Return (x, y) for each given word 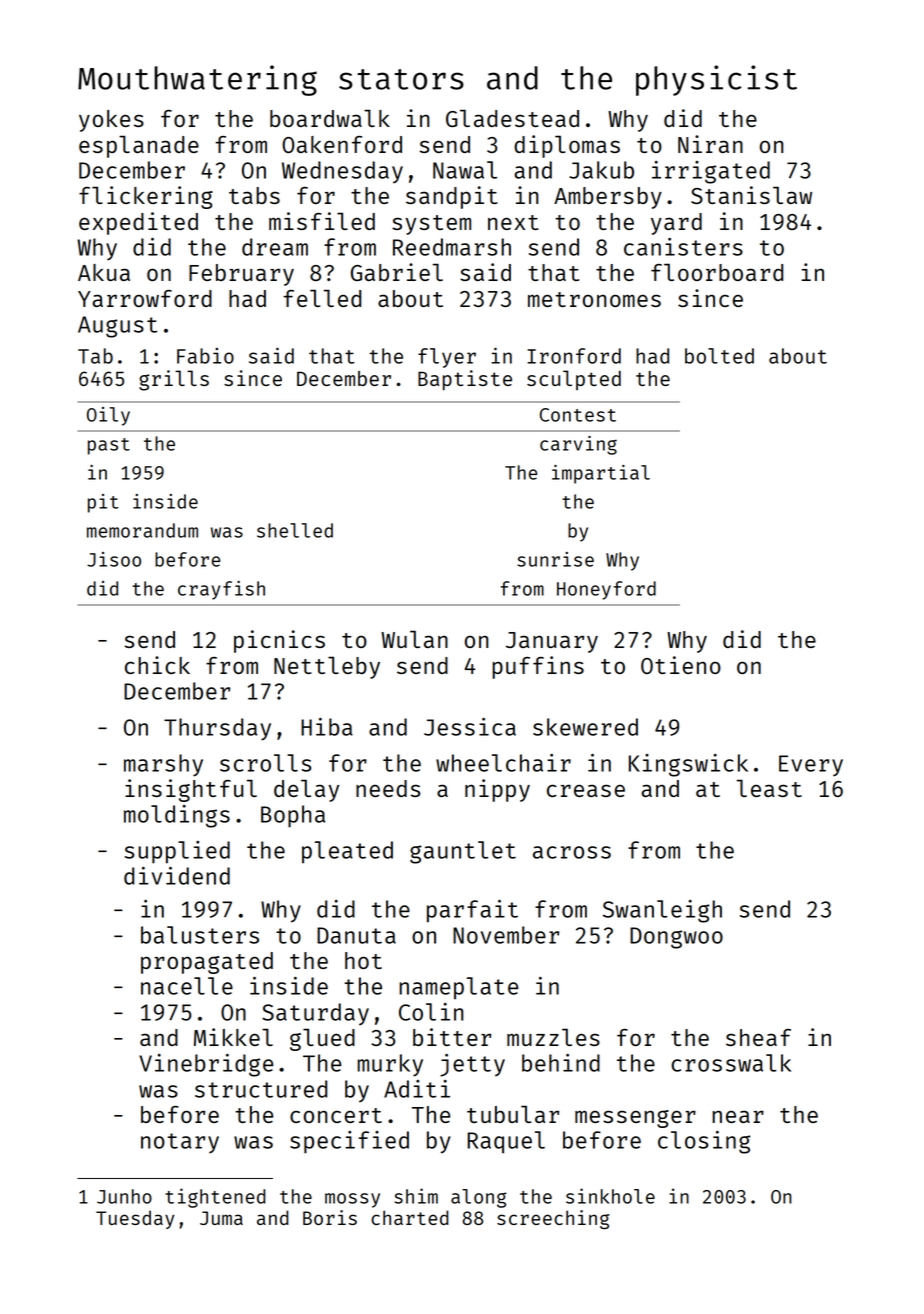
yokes (111, 121)
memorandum (142, 530)
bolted (719, 356)
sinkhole (610, 1196)
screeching (553, 1219)
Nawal (465, 170)
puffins (538, 667)
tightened (215, 1198)
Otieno (681, 665)
